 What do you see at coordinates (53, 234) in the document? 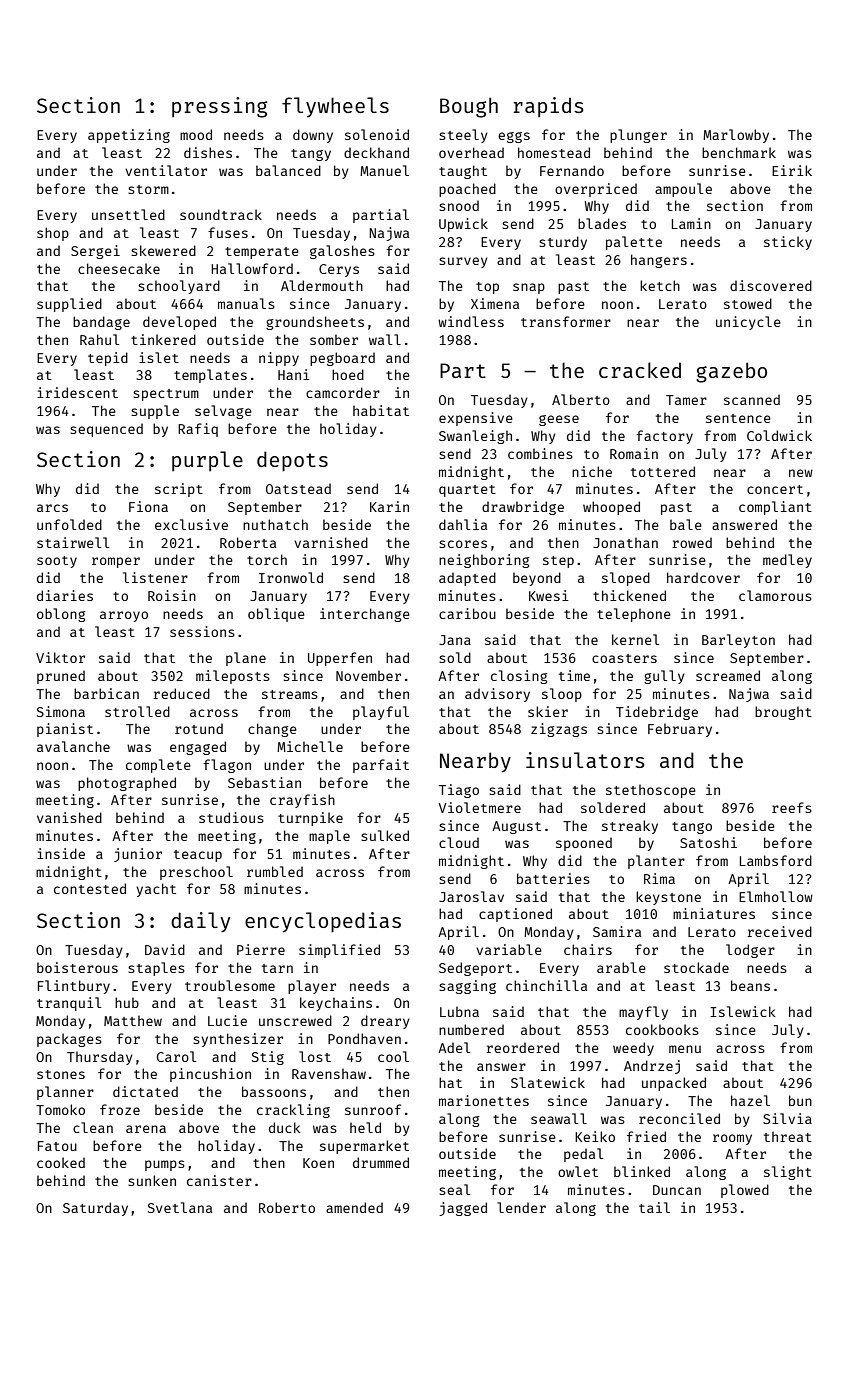
I see `shop` at bounding box center [53, 234].
